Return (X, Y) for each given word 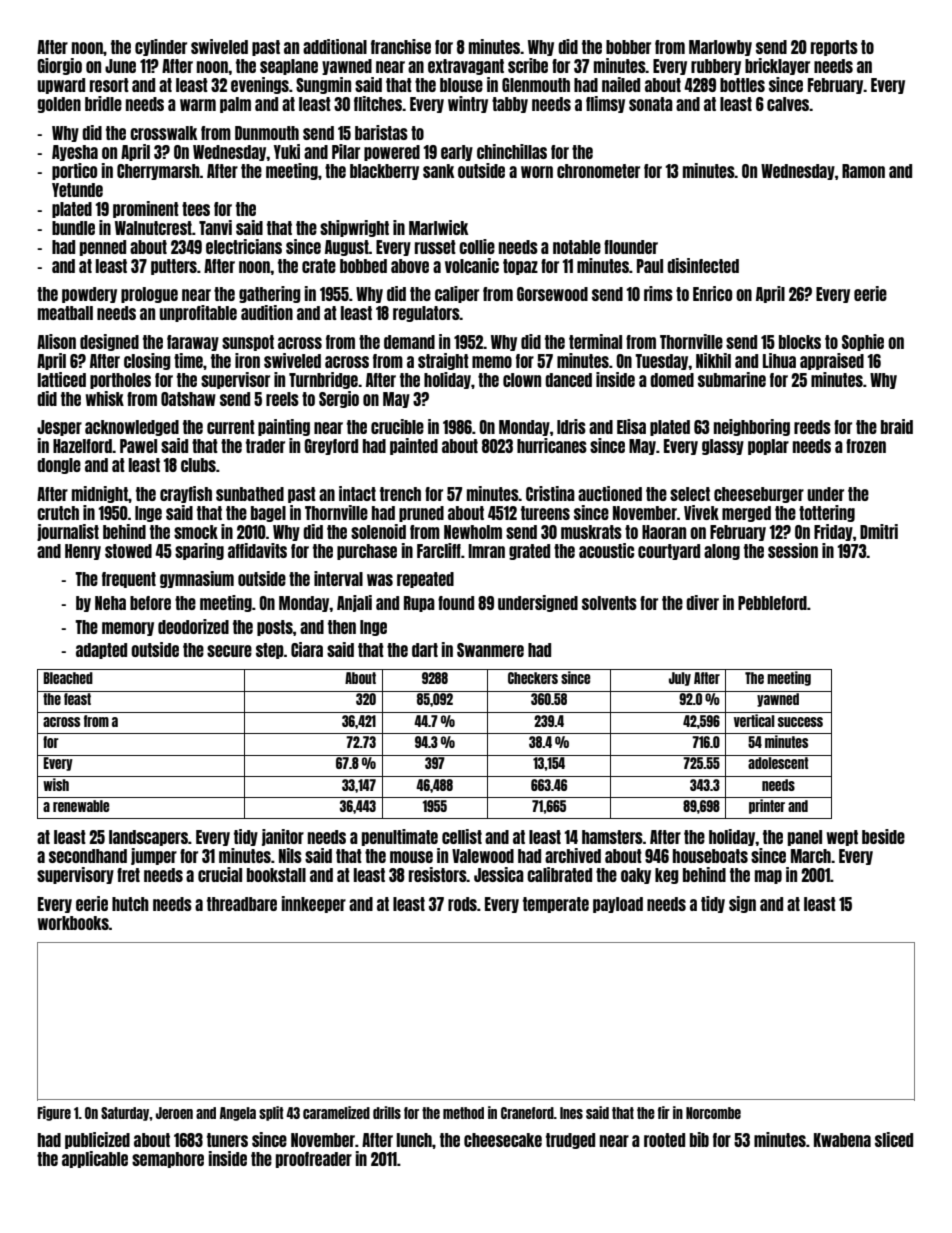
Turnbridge (323, 380)
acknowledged (132, 428)
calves (788, 104)
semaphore (168, 1160)
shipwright (354, 228)
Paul (650, 266)
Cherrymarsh (158, 172)
